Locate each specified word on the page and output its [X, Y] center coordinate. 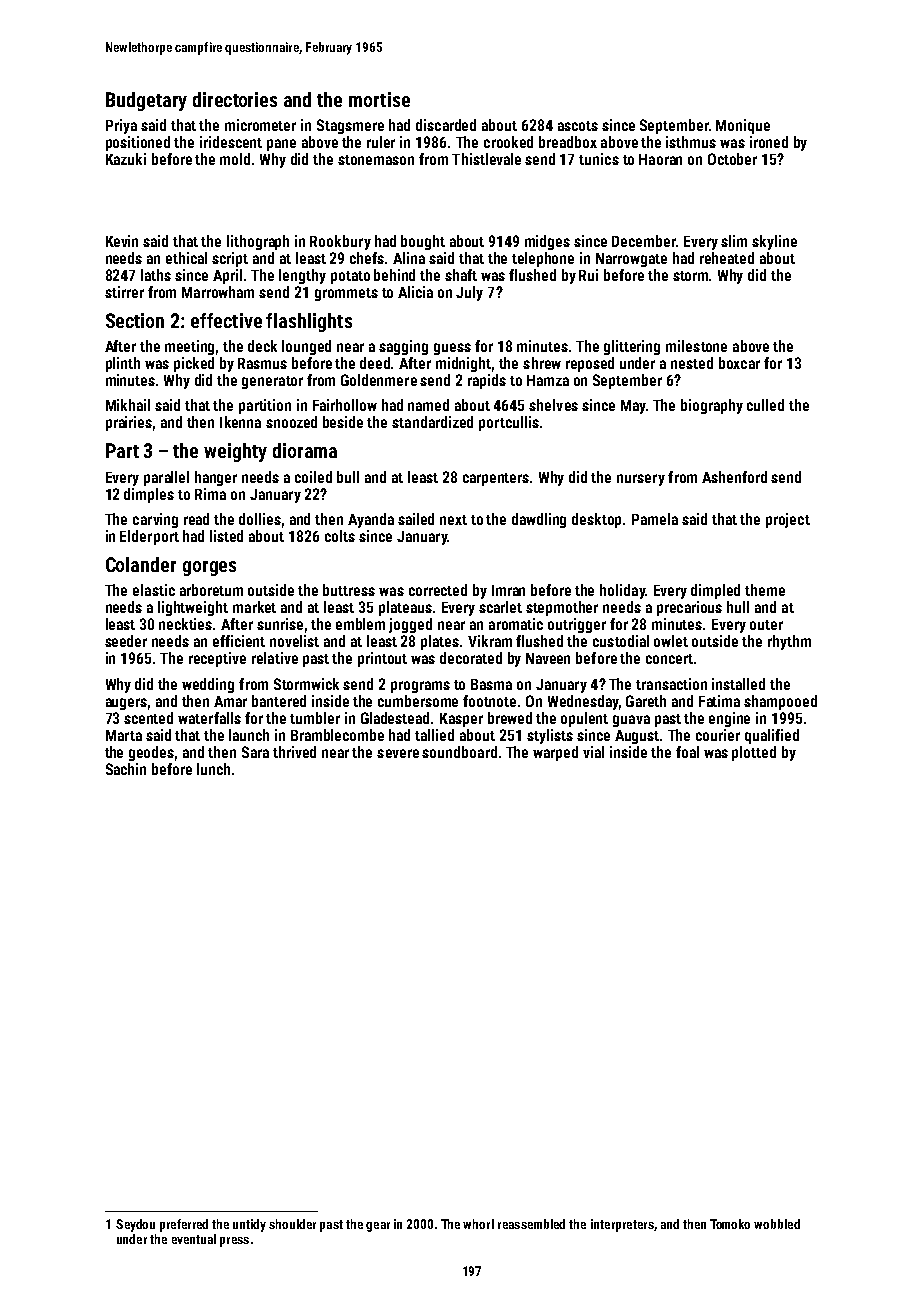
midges [547, 242]
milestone [696, 346]
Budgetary [146, 101]
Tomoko [730, 1224]
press [234, 1242]
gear [378, 1227]
